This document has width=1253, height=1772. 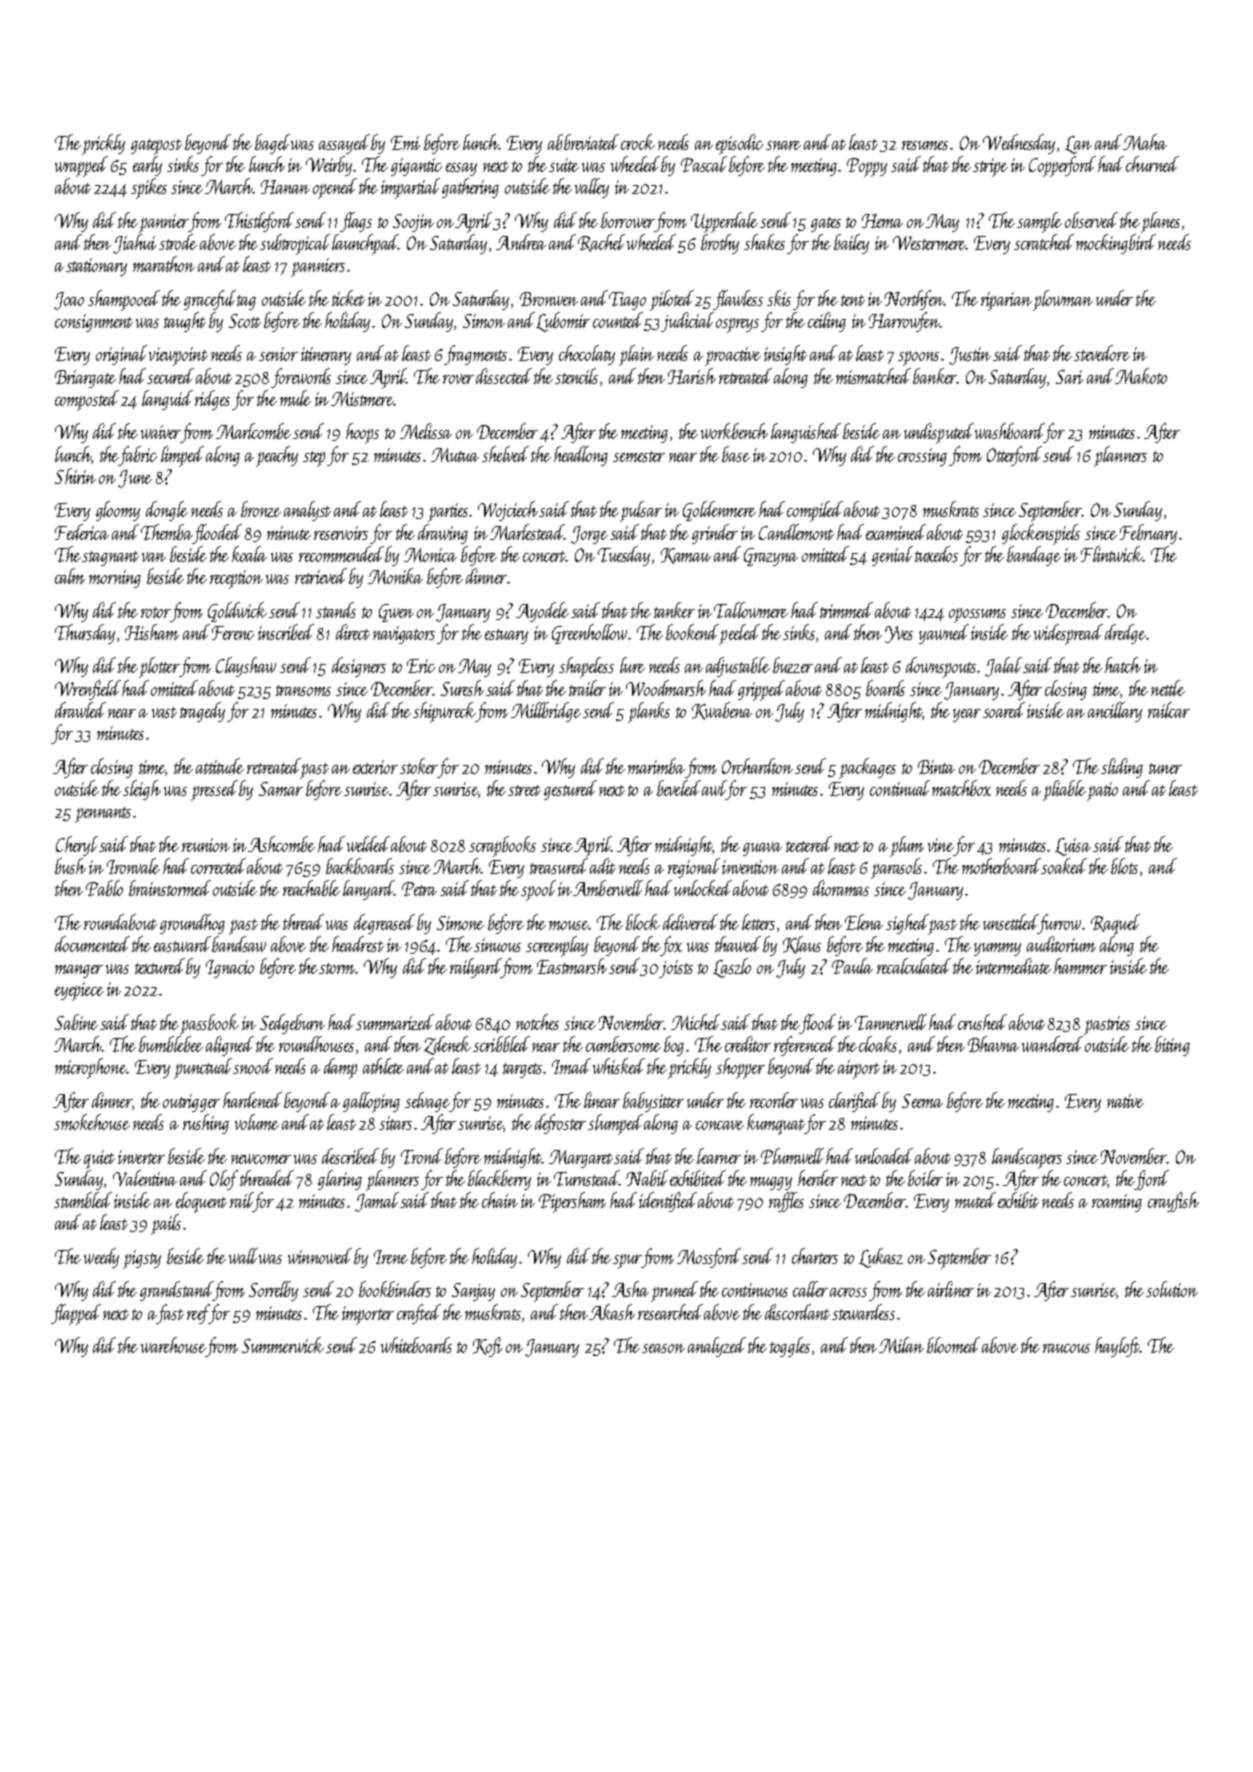 What do you see at coordinates (359, 667) in the document?
I see `designers` at bounding box center [359, 667].
